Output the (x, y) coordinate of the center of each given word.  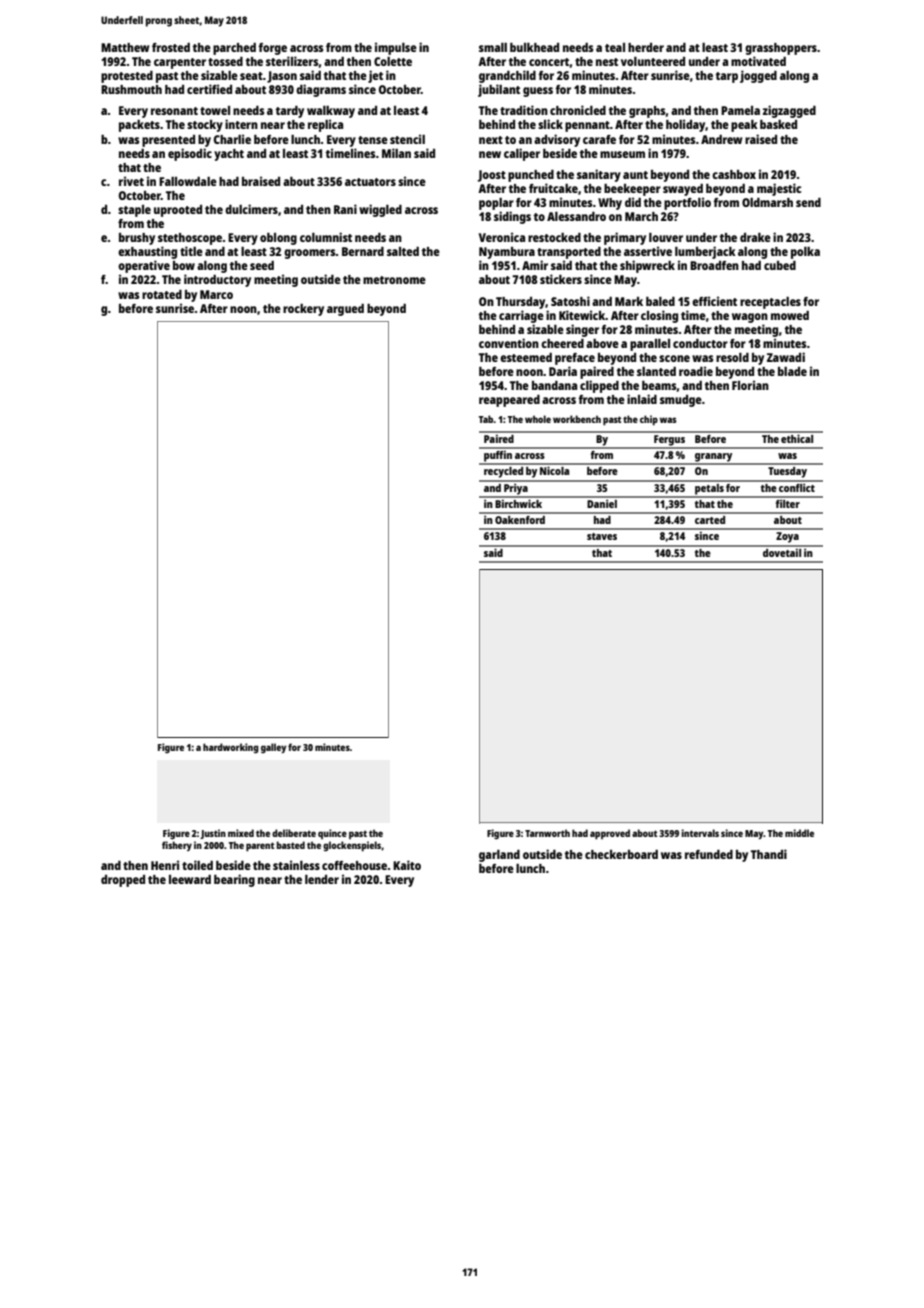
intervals (700, 833)
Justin (213, 834)
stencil (407, 139)
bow (184, 265)
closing (659, 316)
